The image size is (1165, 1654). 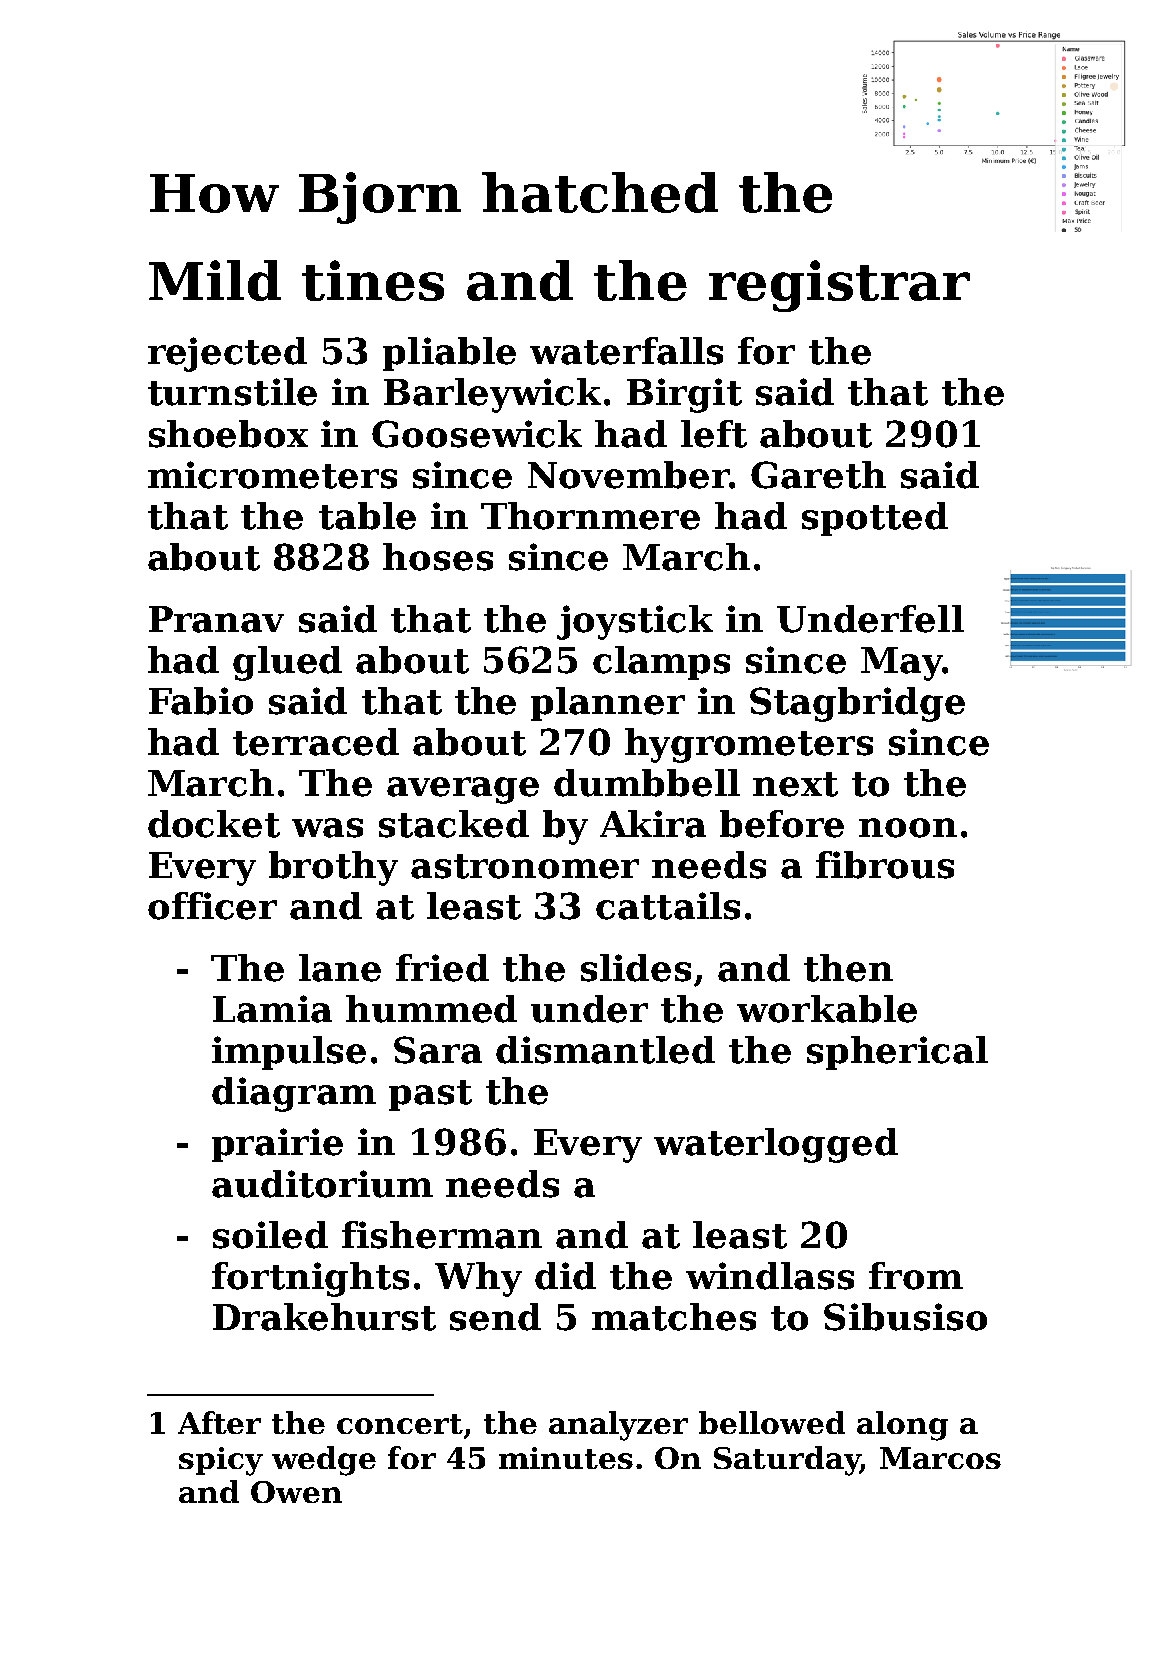 What do you see at coordinates (566, 1458) in the screenshot?
I see `minutes` at bounding box center [566, 1458].
